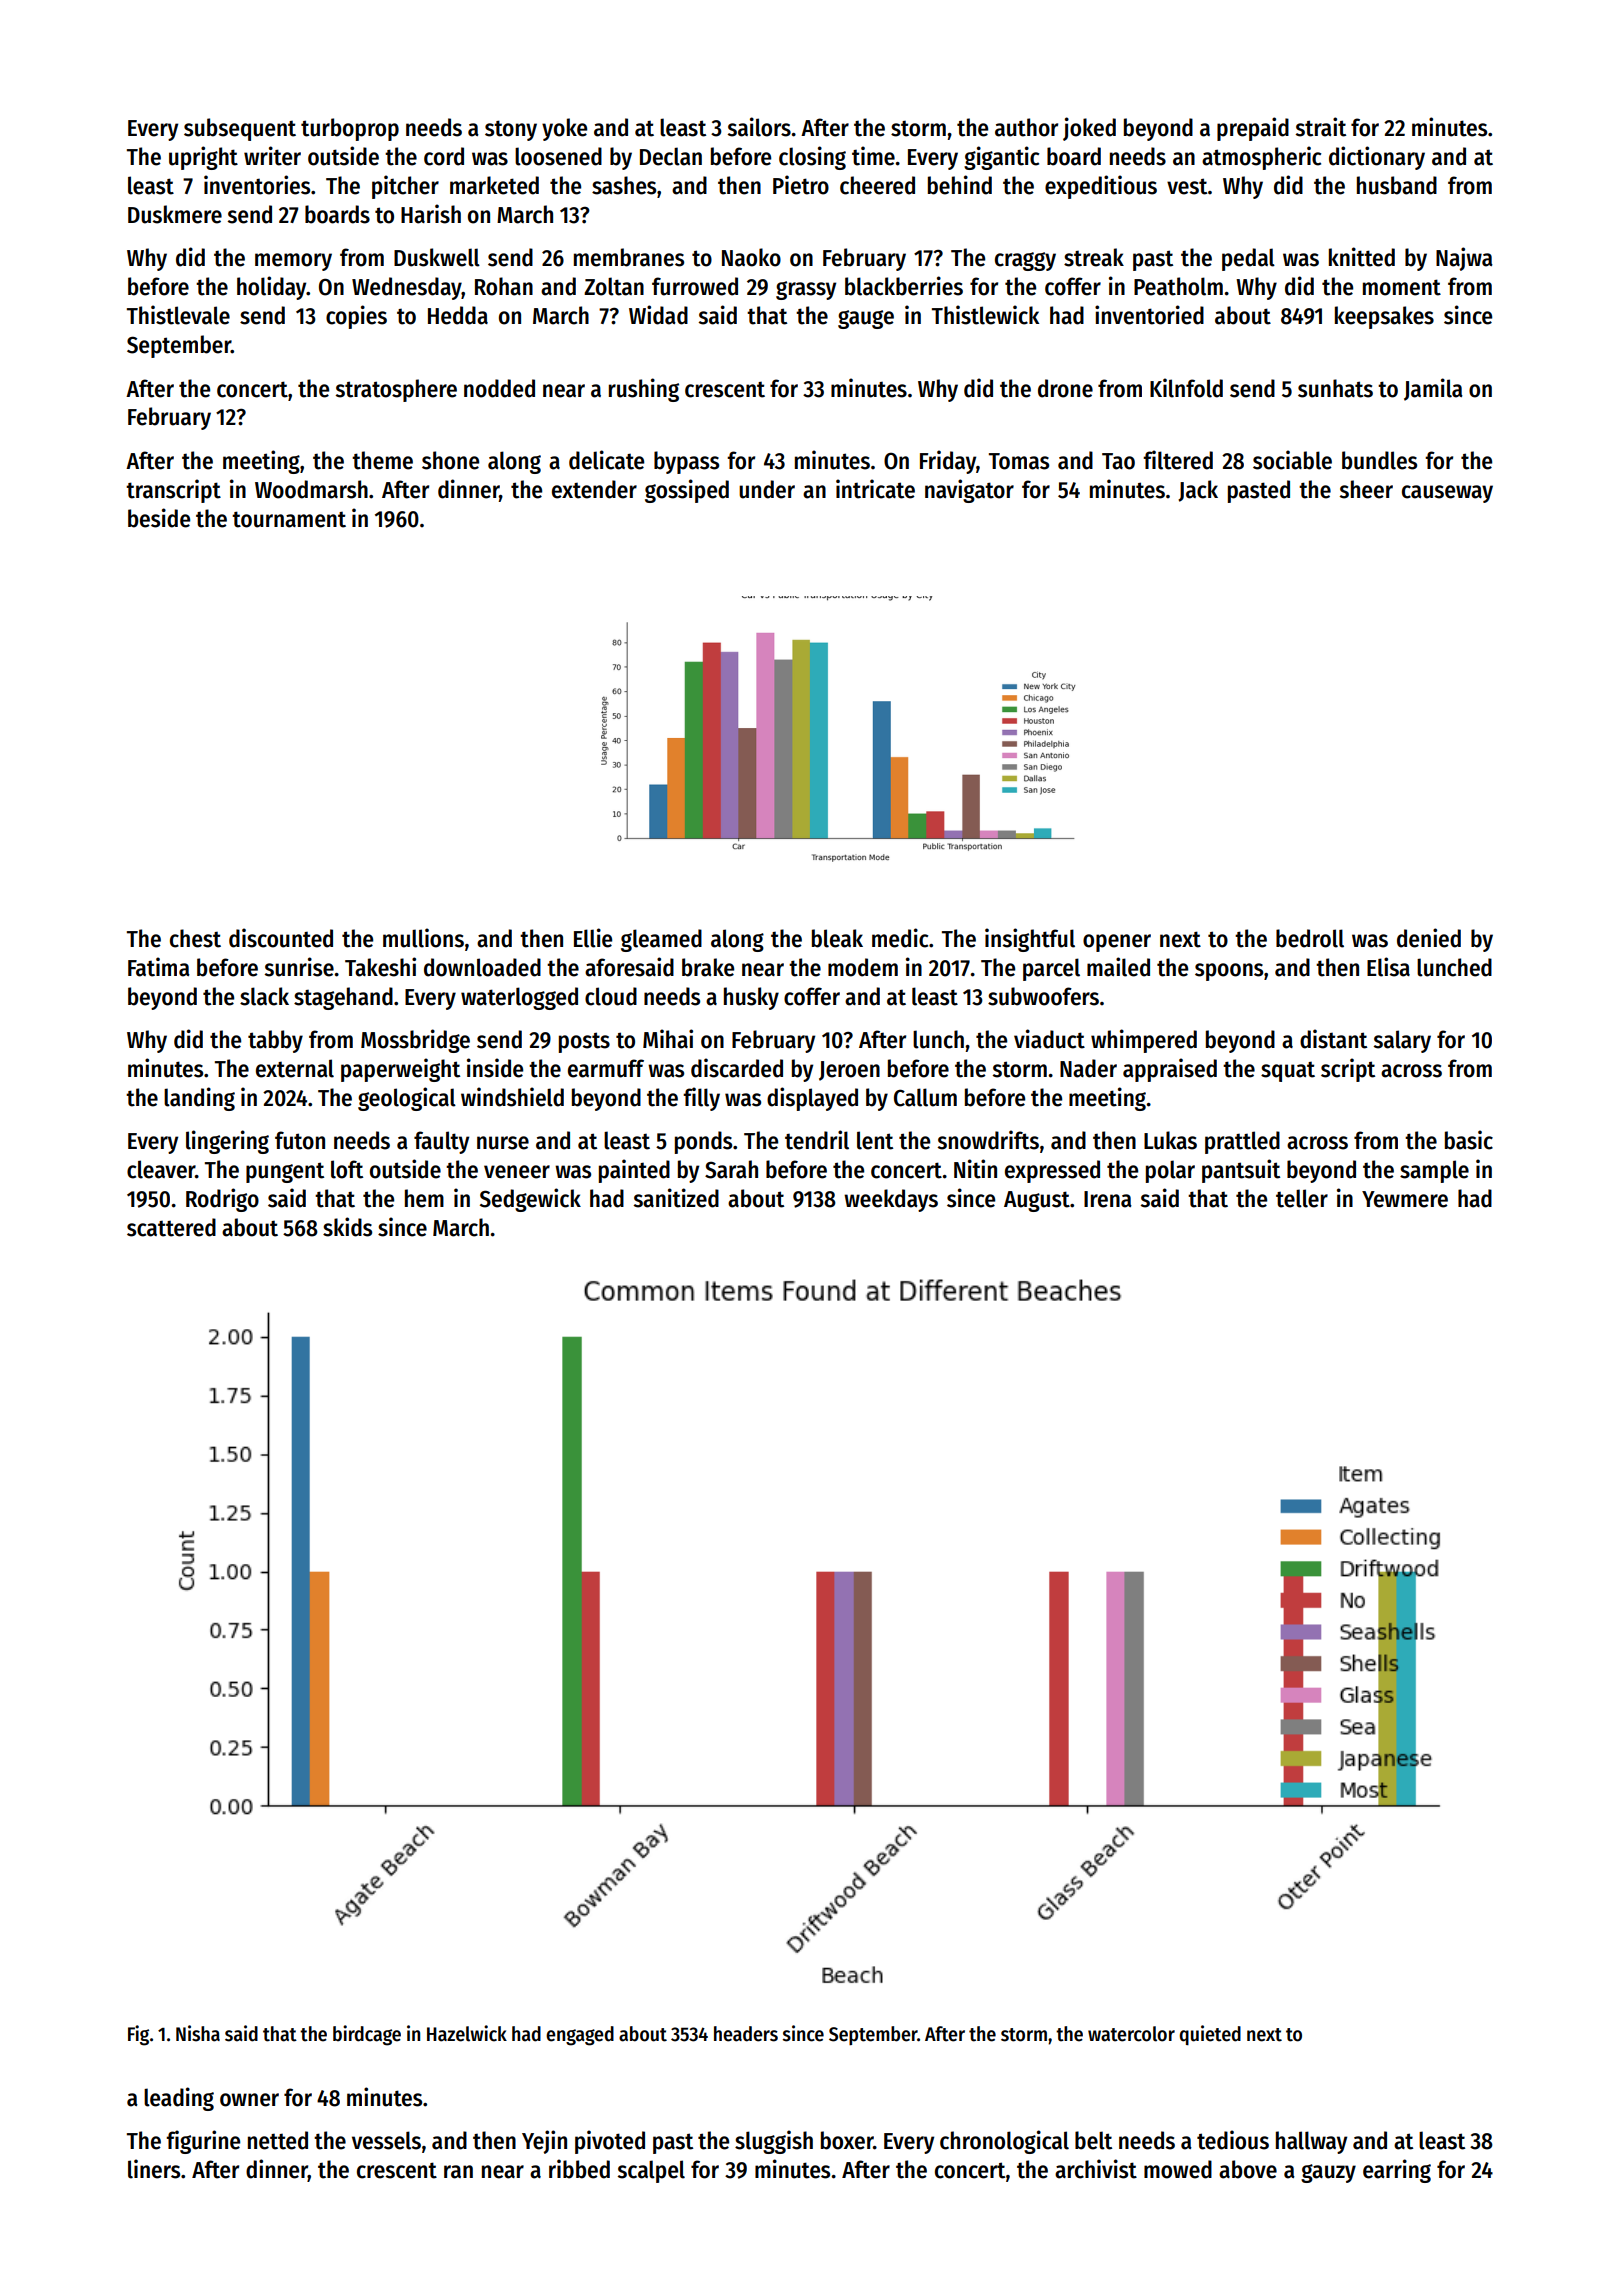 This image has width=1620, height=2292. What do you see at coordinates (746, 2034) in the image?
I see `headers` at bounding box center [746, 2034].
